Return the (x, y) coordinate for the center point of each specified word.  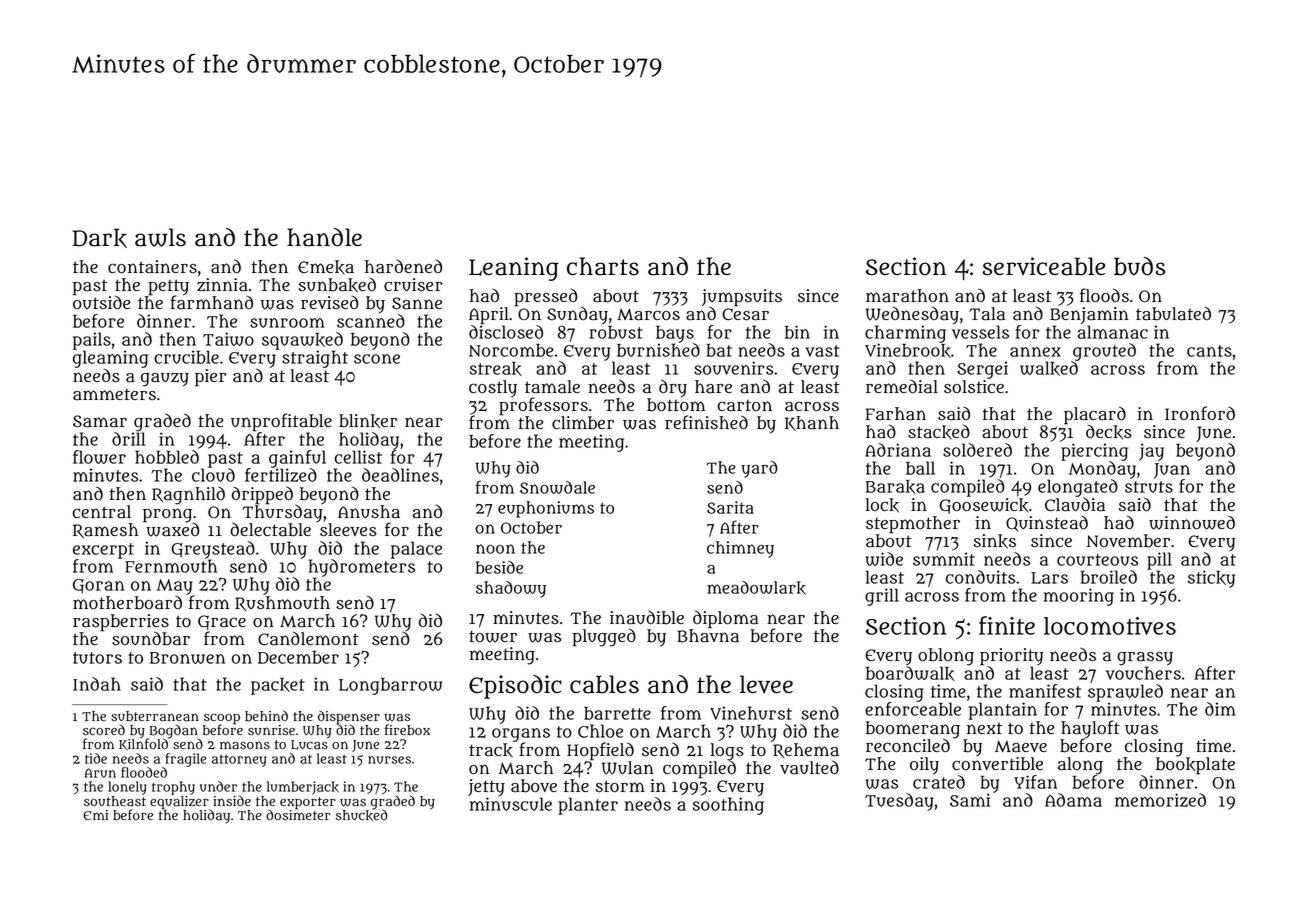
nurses (389, 760)
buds (1139, 266)
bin (797, 332)
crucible (186, 357)
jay (1151, 452)
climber (583, 423)
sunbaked (337, 285)
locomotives (1110, 626)
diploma (726, 619)
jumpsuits (742, 298)
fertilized (281, 475)
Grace (222, 622)
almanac (1113, 332)
